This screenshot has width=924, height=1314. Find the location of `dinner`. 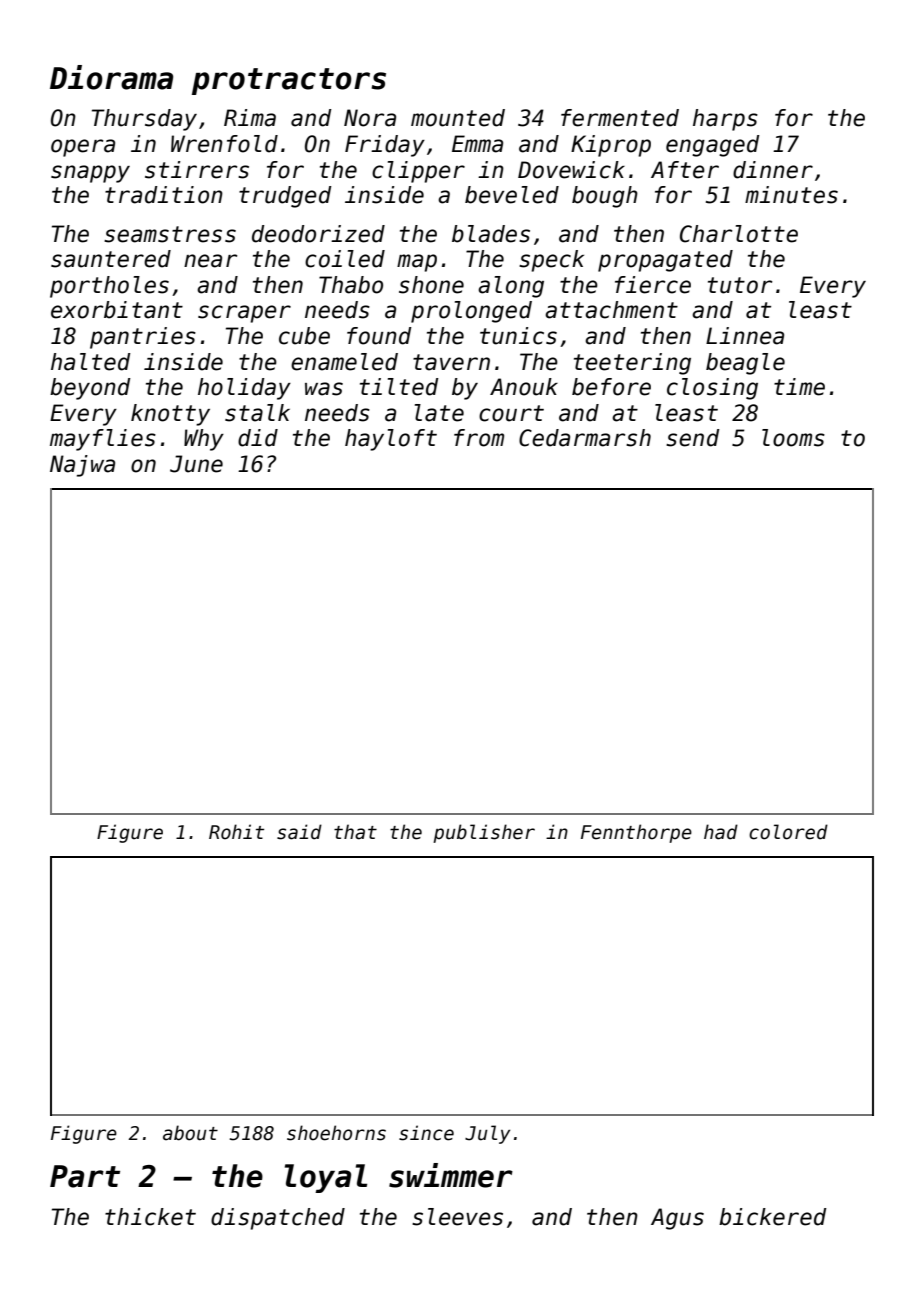

dinner is located at coordinates (773, 170).
